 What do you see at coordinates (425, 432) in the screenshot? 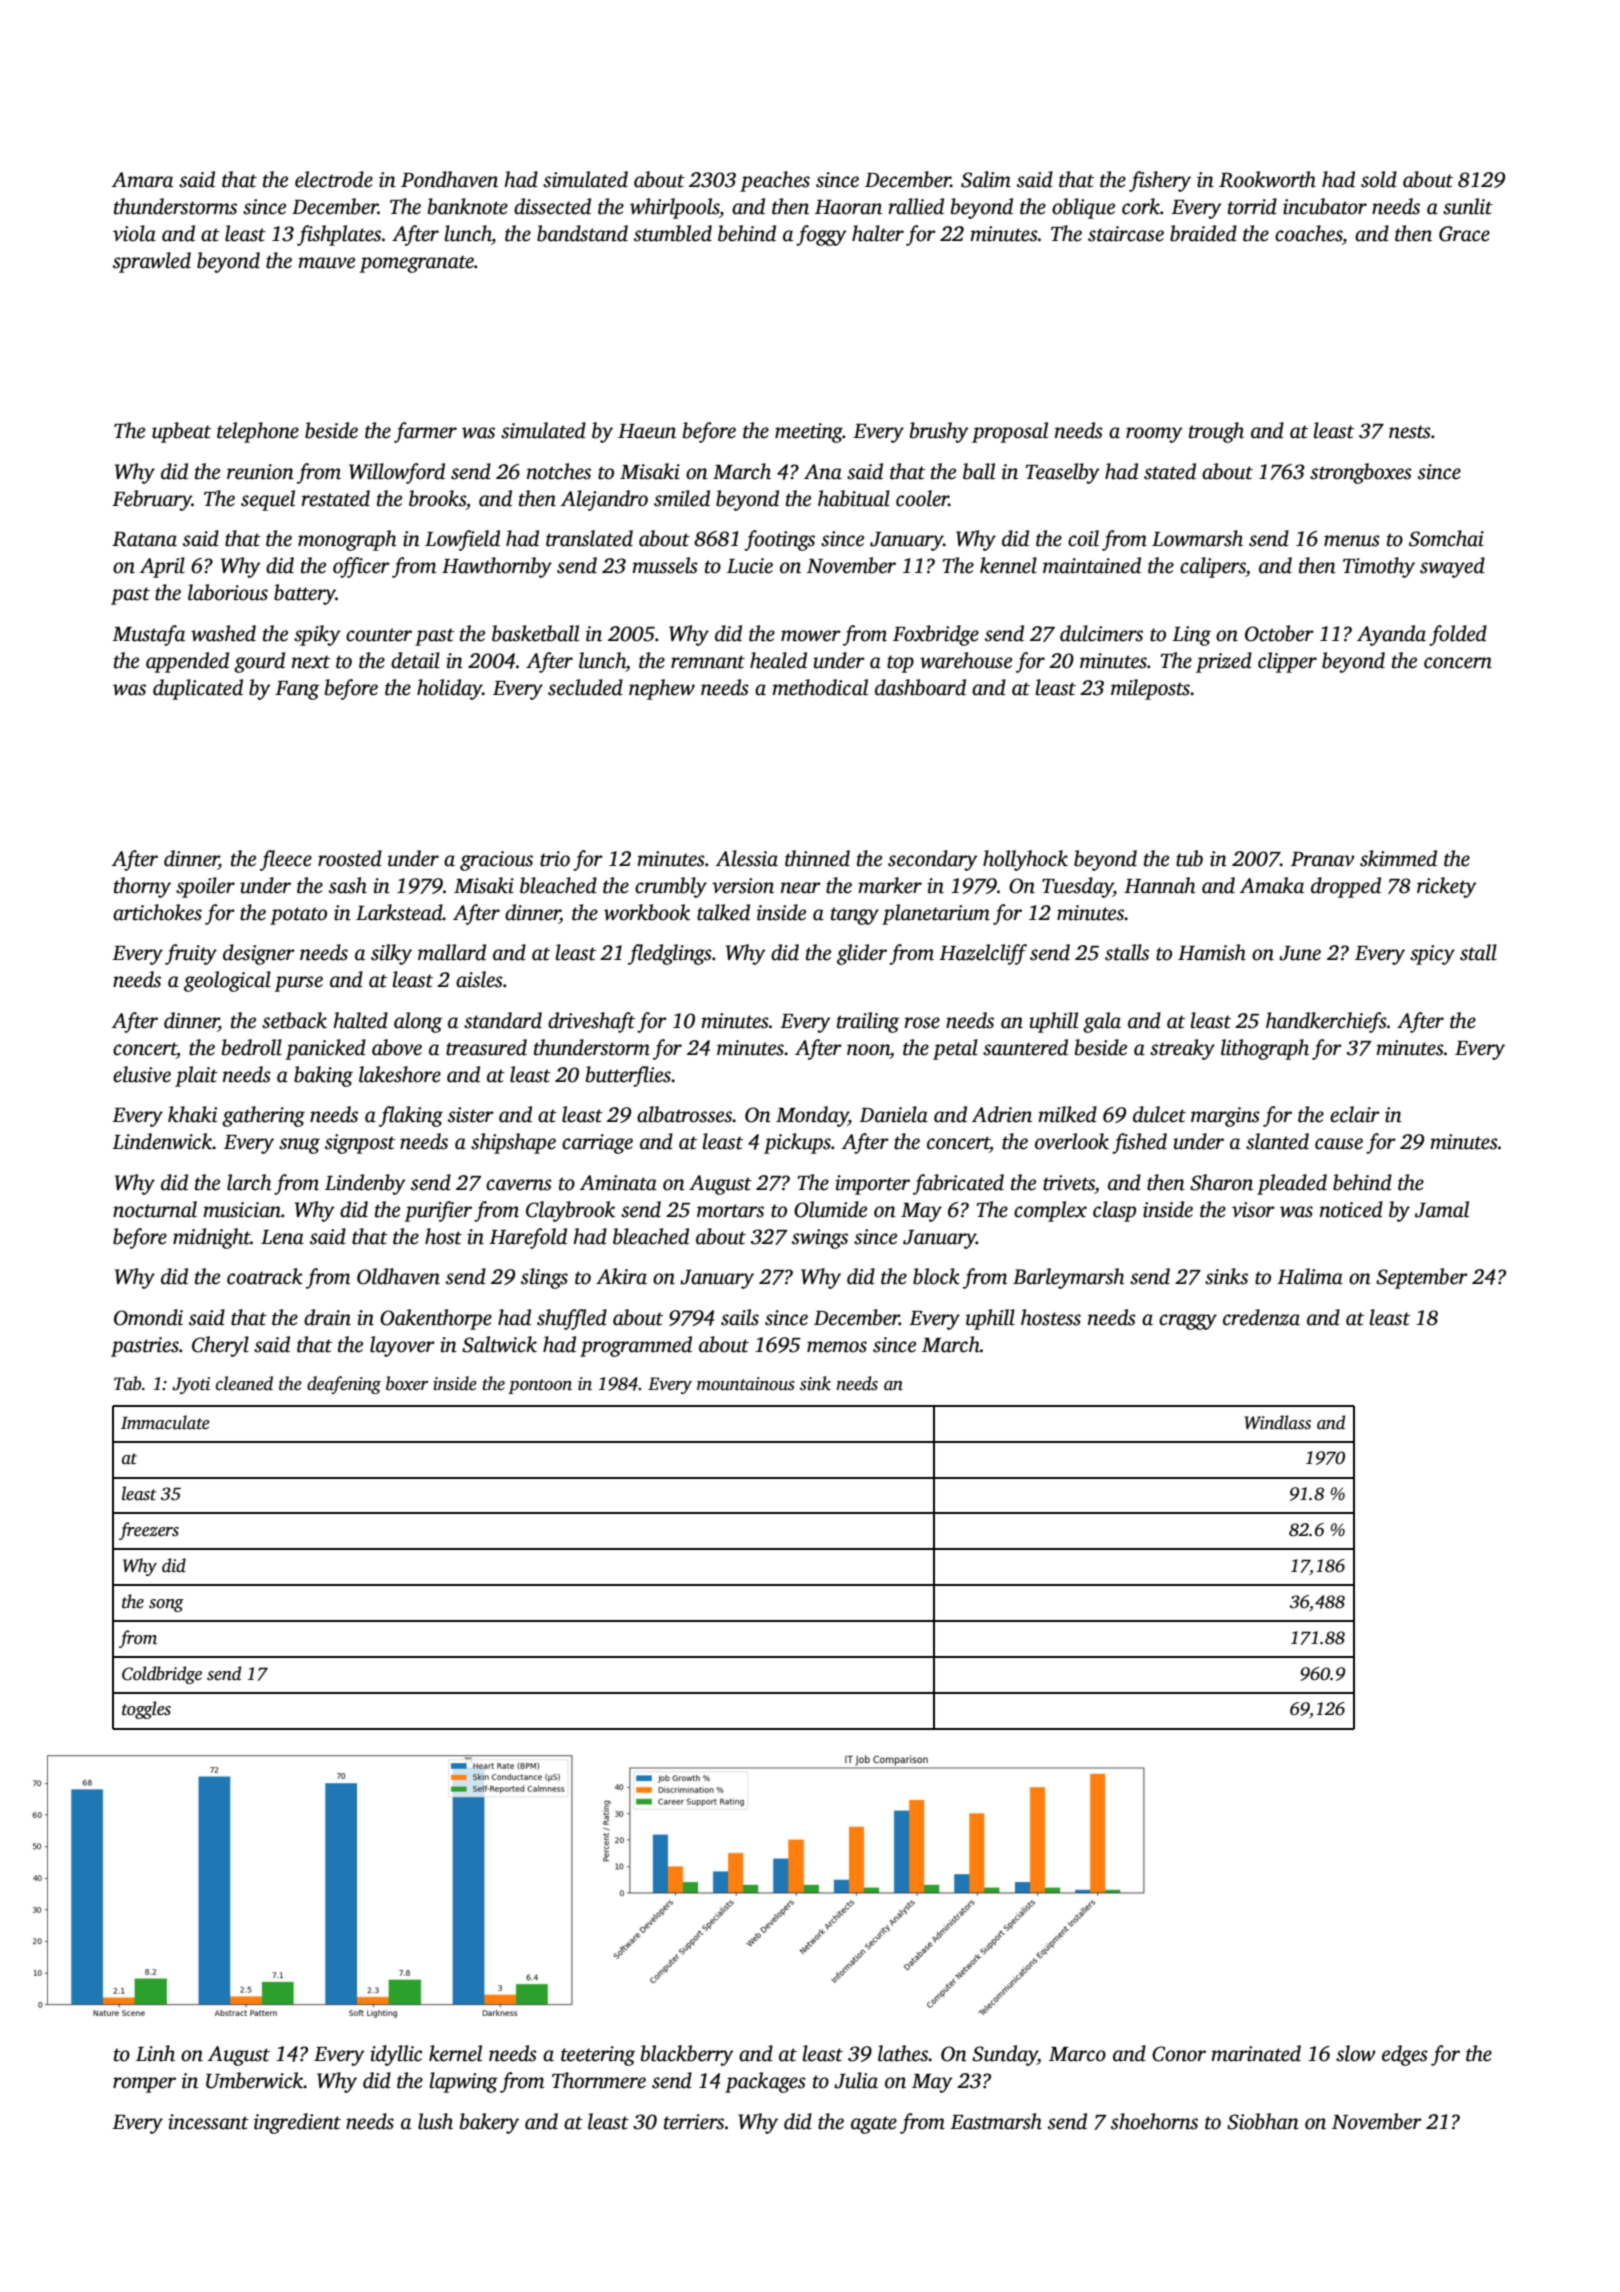
I see `farmer` at bounding box center [425, 432].
